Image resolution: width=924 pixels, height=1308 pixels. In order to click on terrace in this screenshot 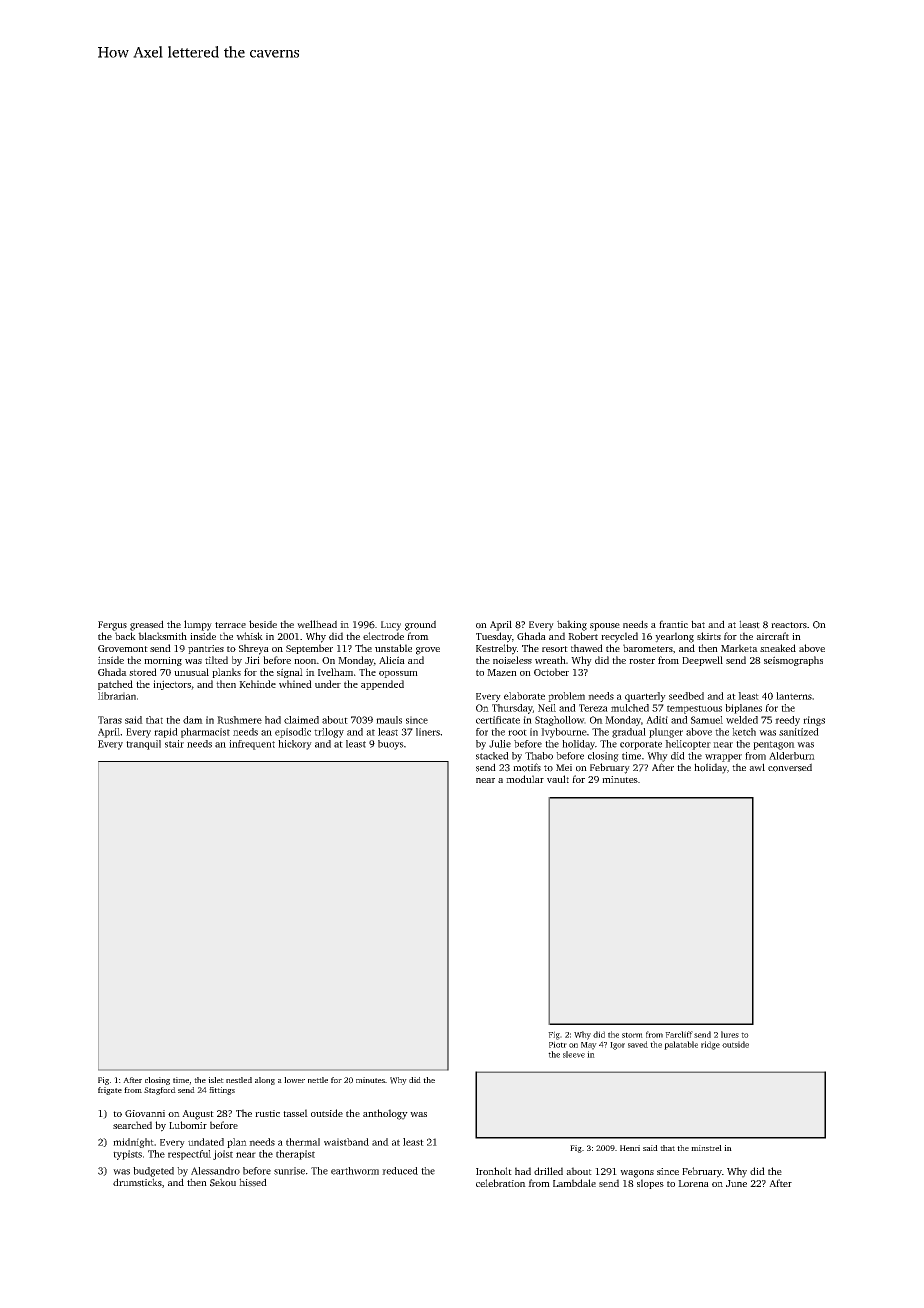, I will do `click(230, 625)`.
